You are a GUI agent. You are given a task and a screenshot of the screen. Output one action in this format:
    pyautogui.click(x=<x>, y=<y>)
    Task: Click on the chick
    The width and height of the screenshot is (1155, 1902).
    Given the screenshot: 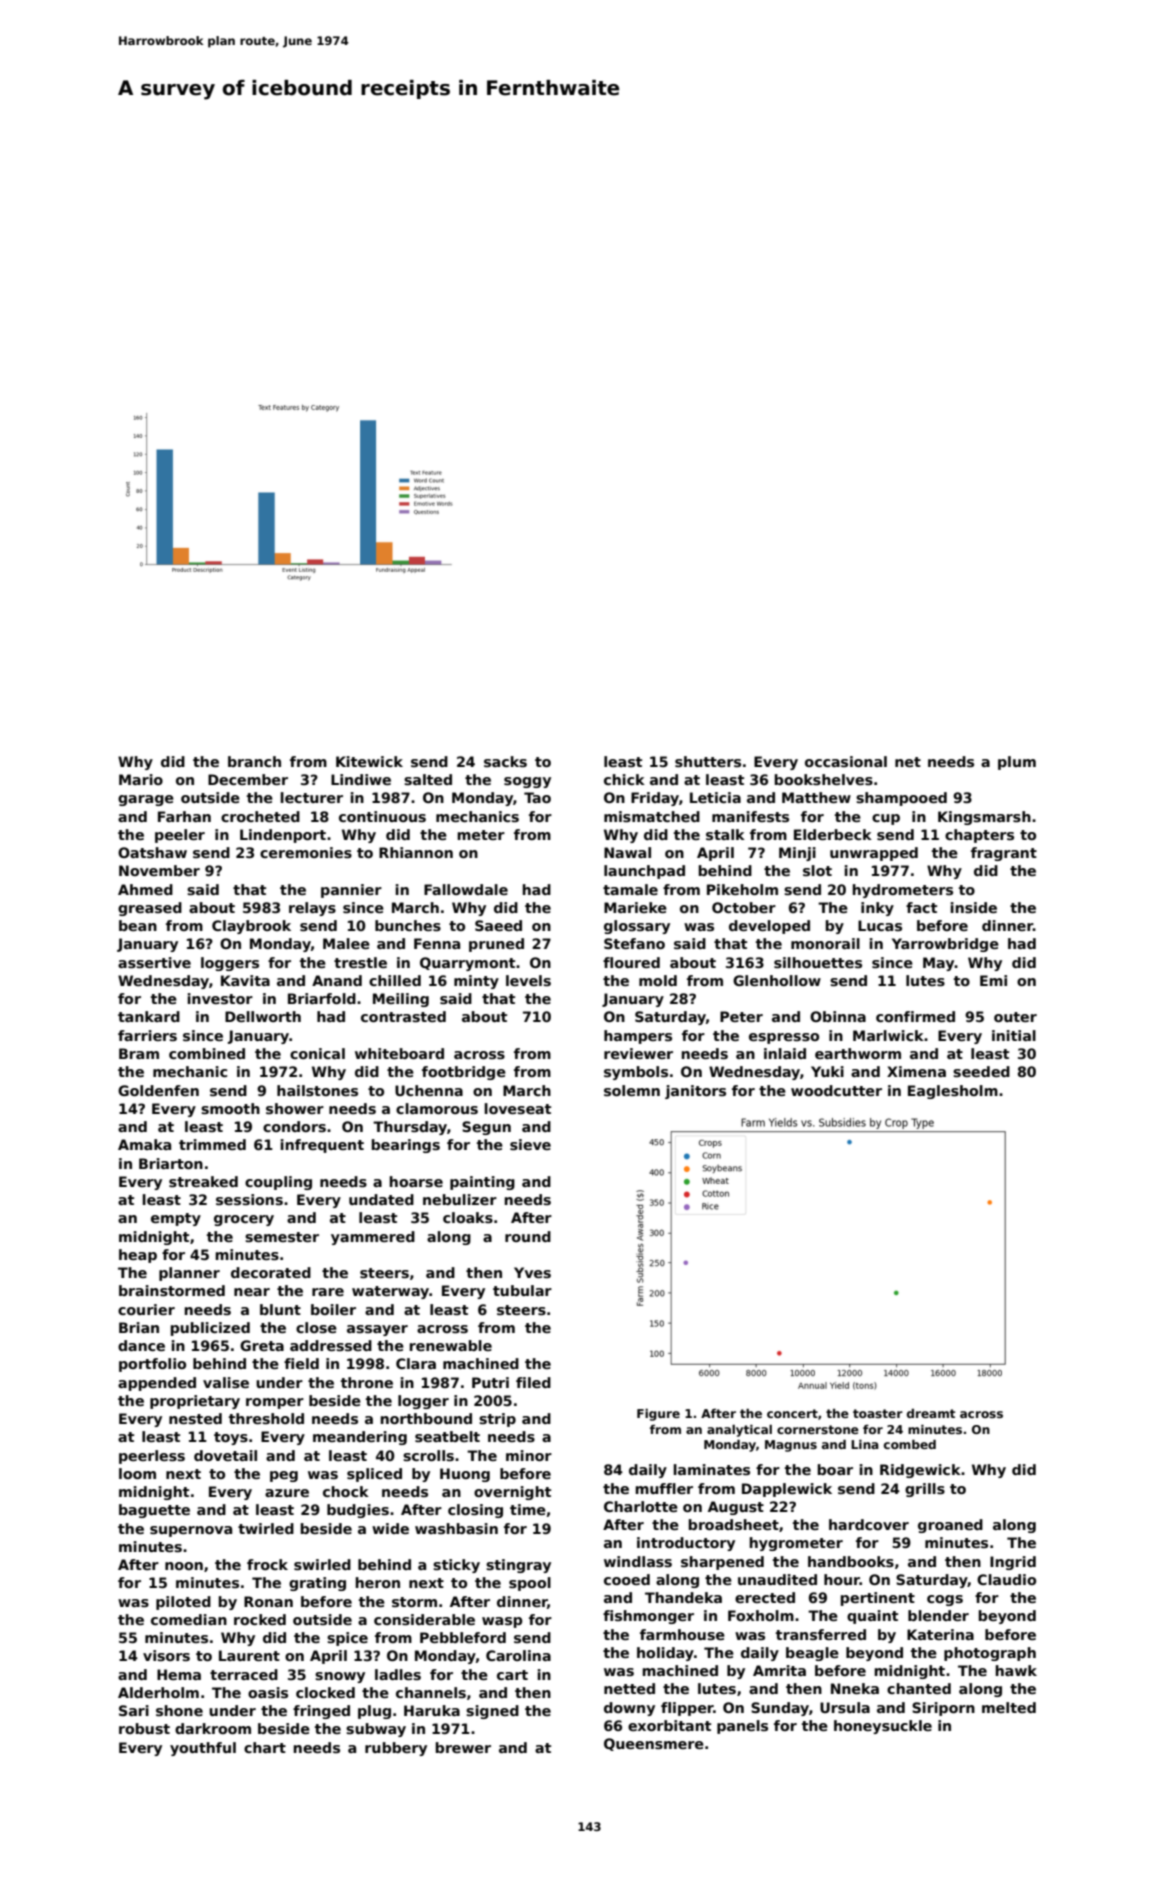 What is the action you would take?
    pyautogui.click(x=624, y=779)
